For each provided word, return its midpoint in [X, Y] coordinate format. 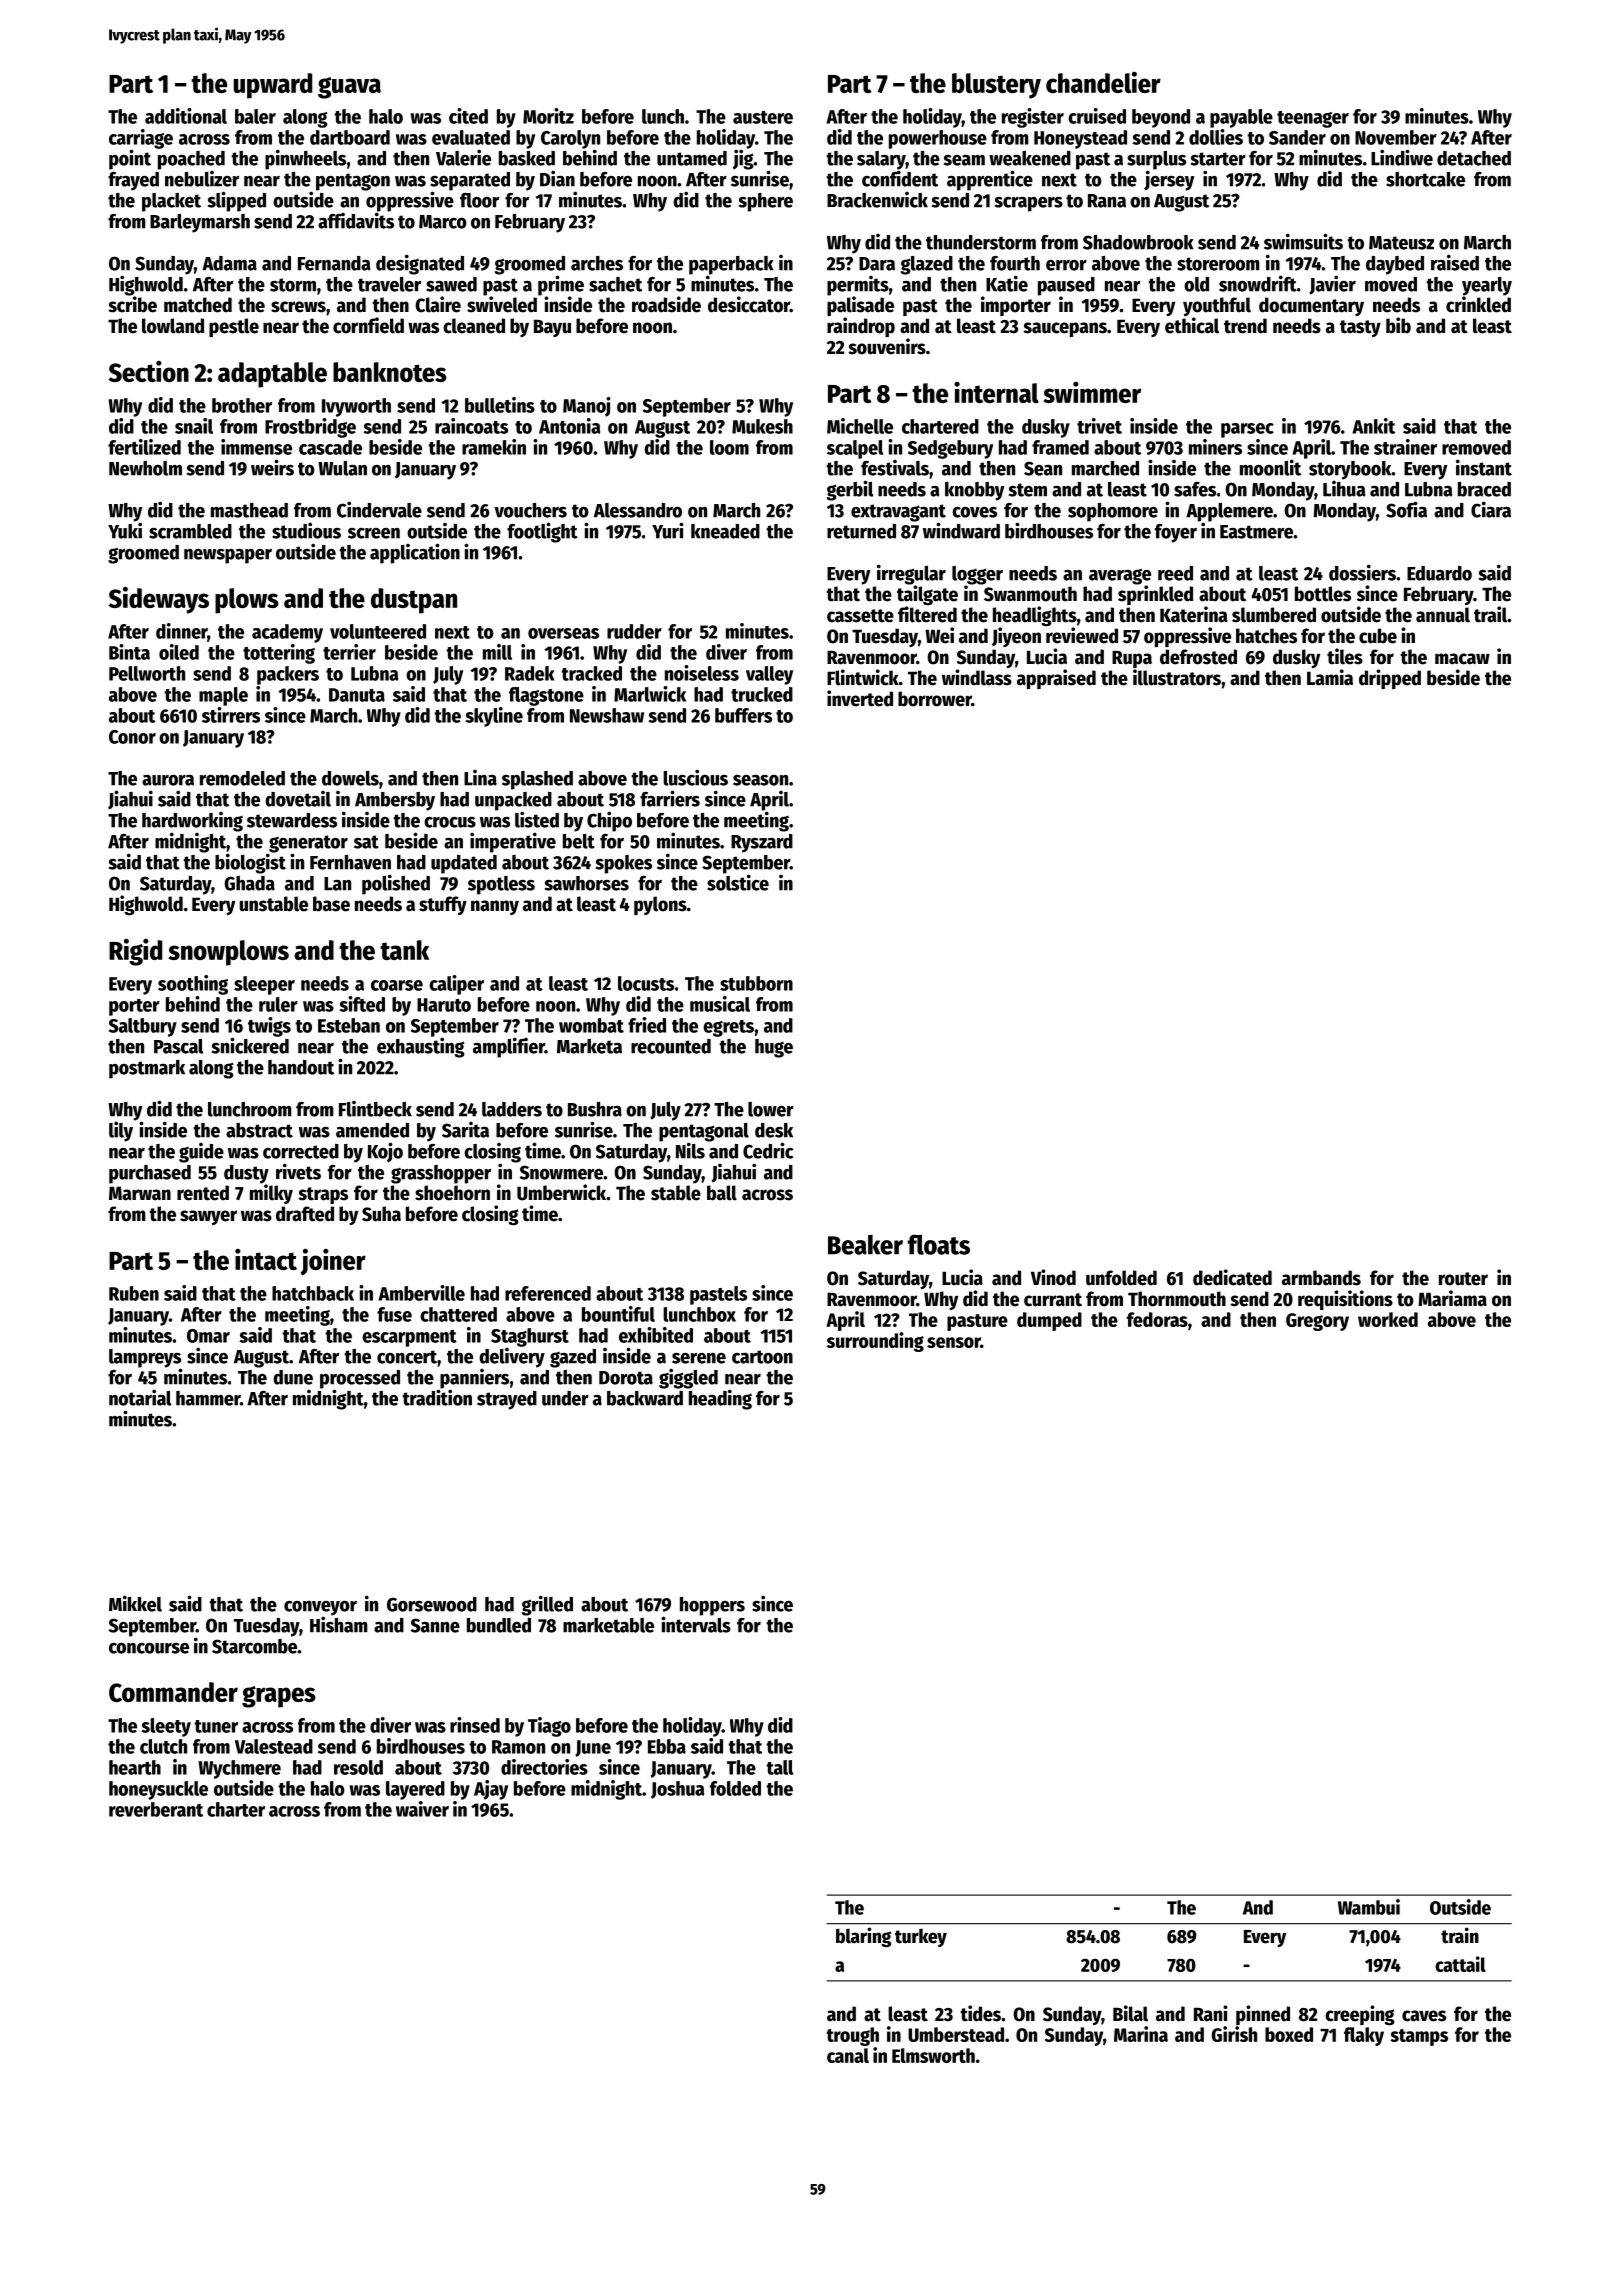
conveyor [320, 1608]
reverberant [156, 1809]
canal [848, 2055]
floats [939, 1244]
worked [1388, 1319]
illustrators [1177, 677]
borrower [935, 699]
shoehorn [452, 1193]
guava [349, 88]
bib [1398, 325]
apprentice [990, 180]
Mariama [1452, 1298]
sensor [954, 1342]
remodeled [242, 778]
